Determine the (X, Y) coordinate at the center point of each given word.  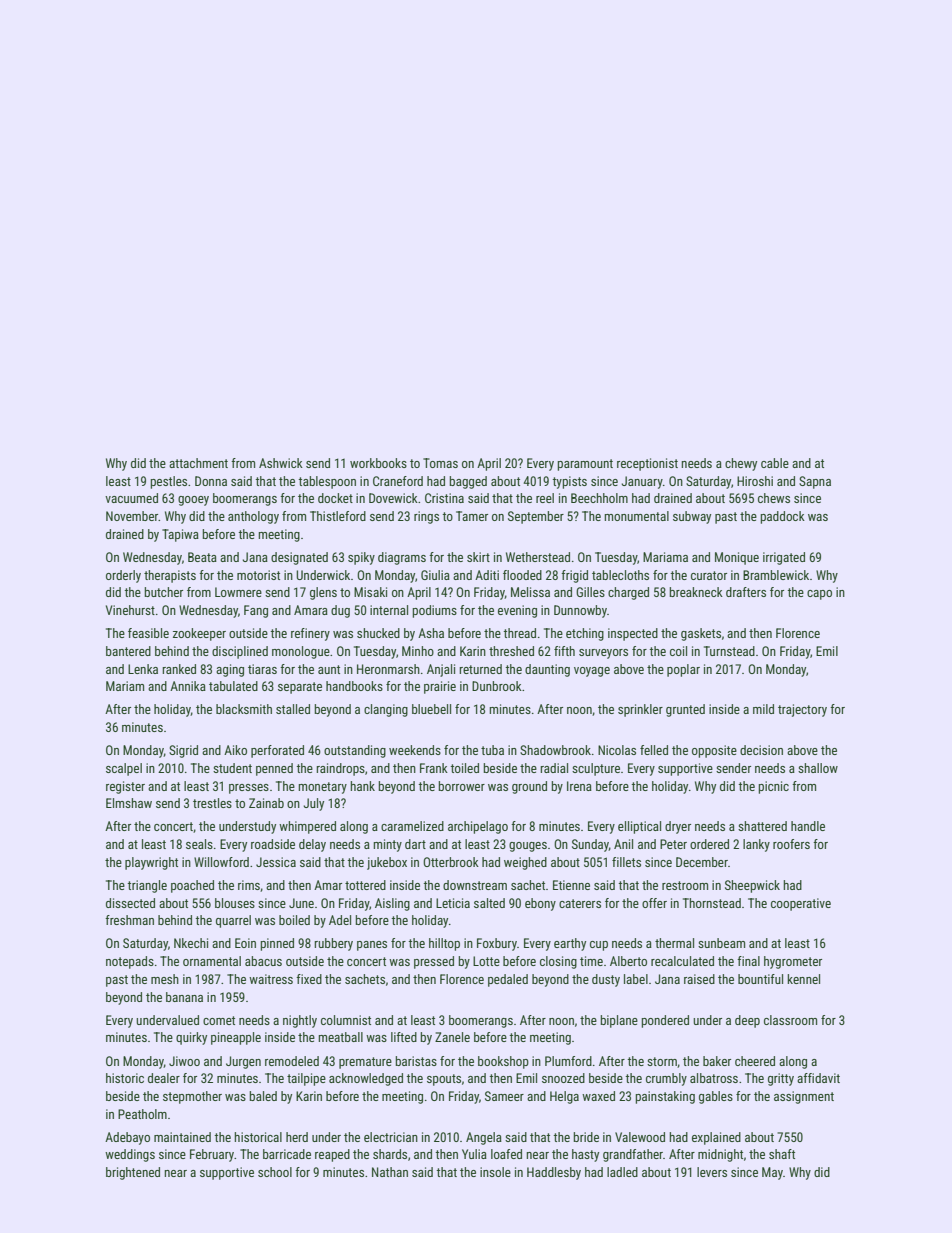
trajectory (802, 710)
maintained (182, 1137)
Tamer (472, 516)
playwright (151, 863)
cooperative (801, 904)
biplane (619, 1021)
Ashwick (281, 463)
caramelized (412, 826)
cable (775, 463)
